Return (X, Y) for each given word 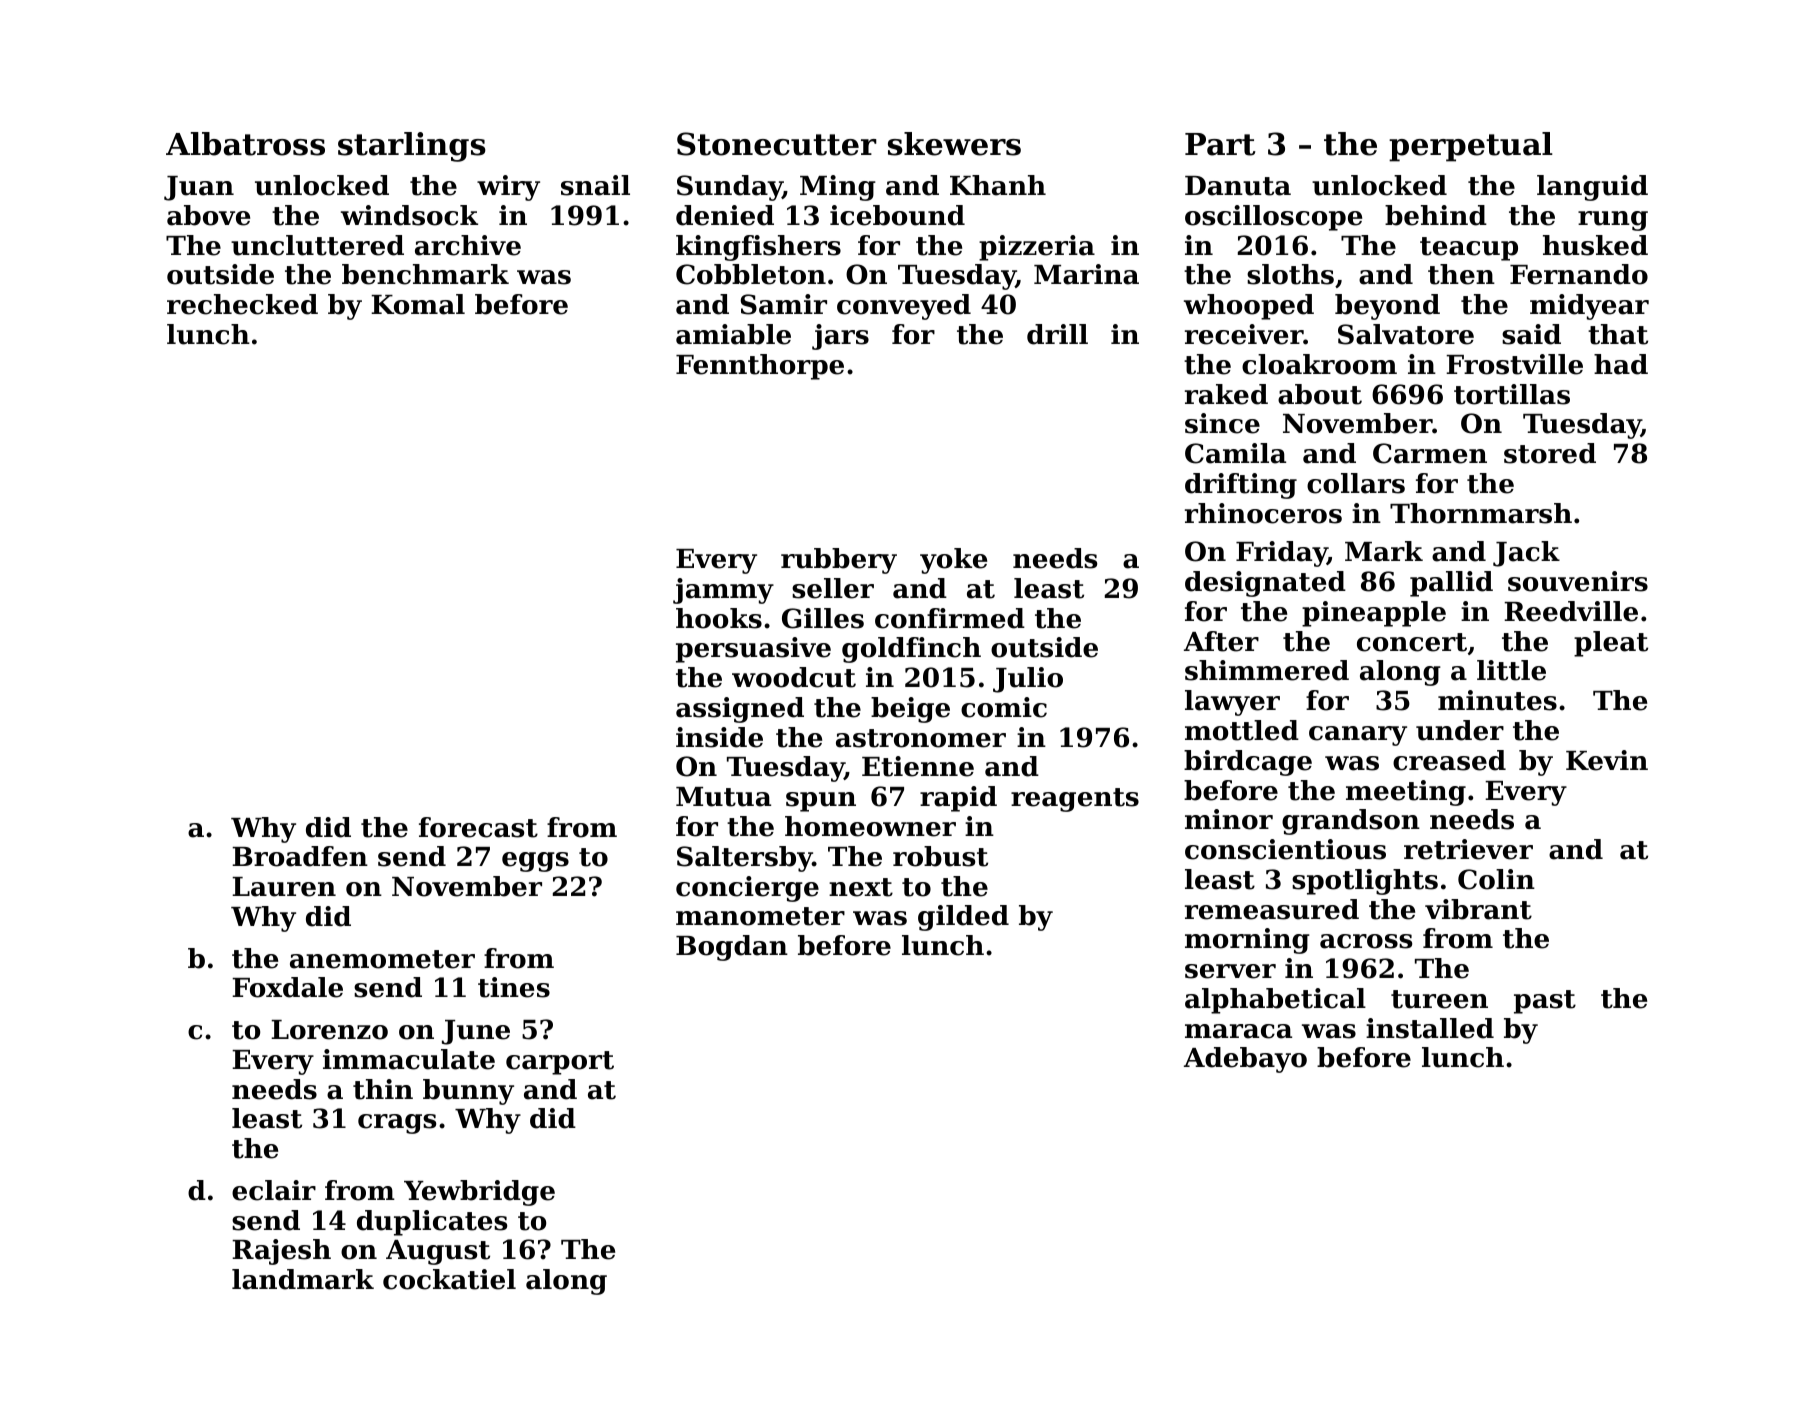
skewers (954, 144)
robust (940, 856)
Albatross (245, 144)
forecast (478, 827)
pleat (1611, 644)
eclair (274, 1190)
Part (1220, 144)
